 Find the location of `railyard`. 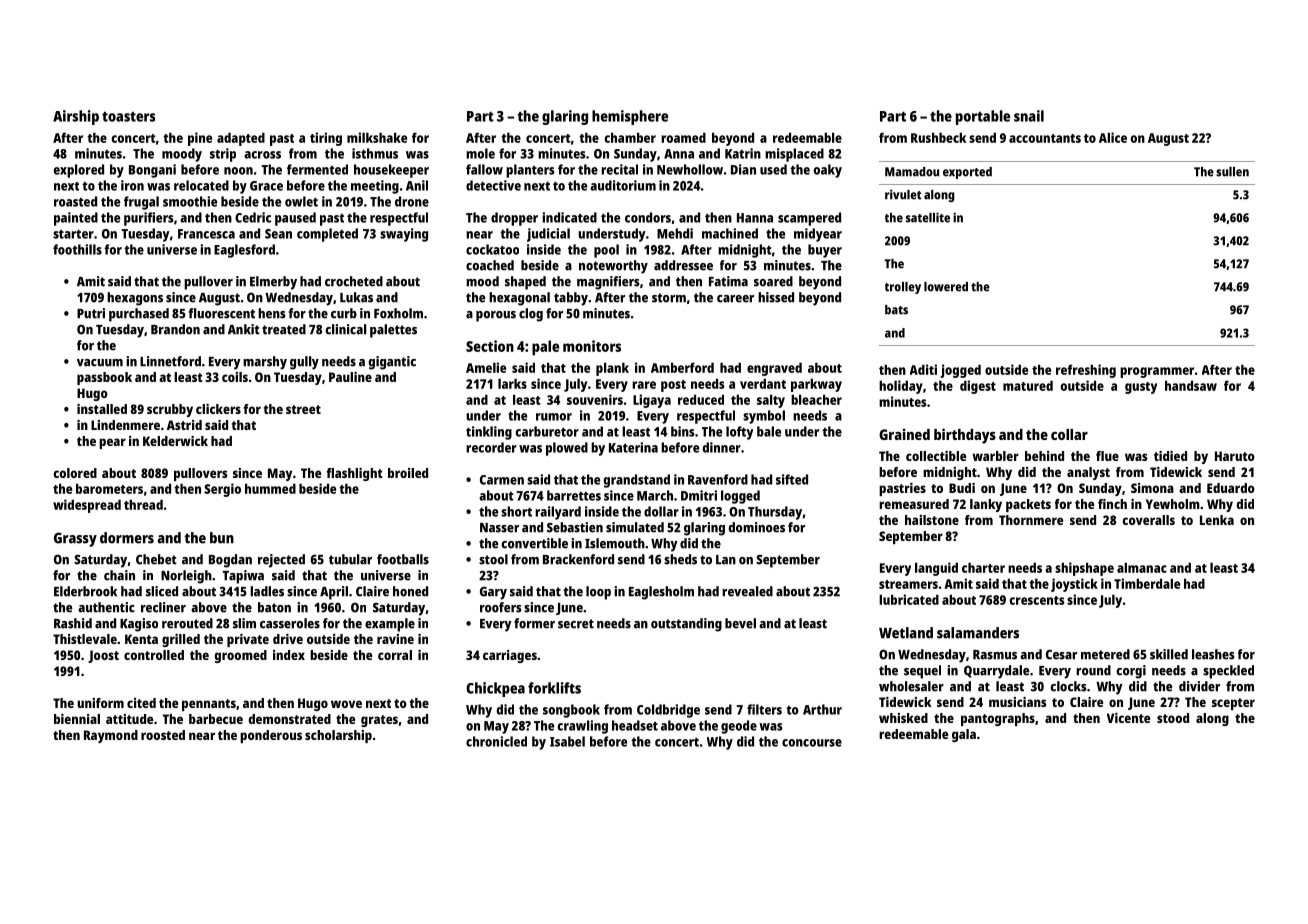

railyard is located at coordinates (558, 513).
